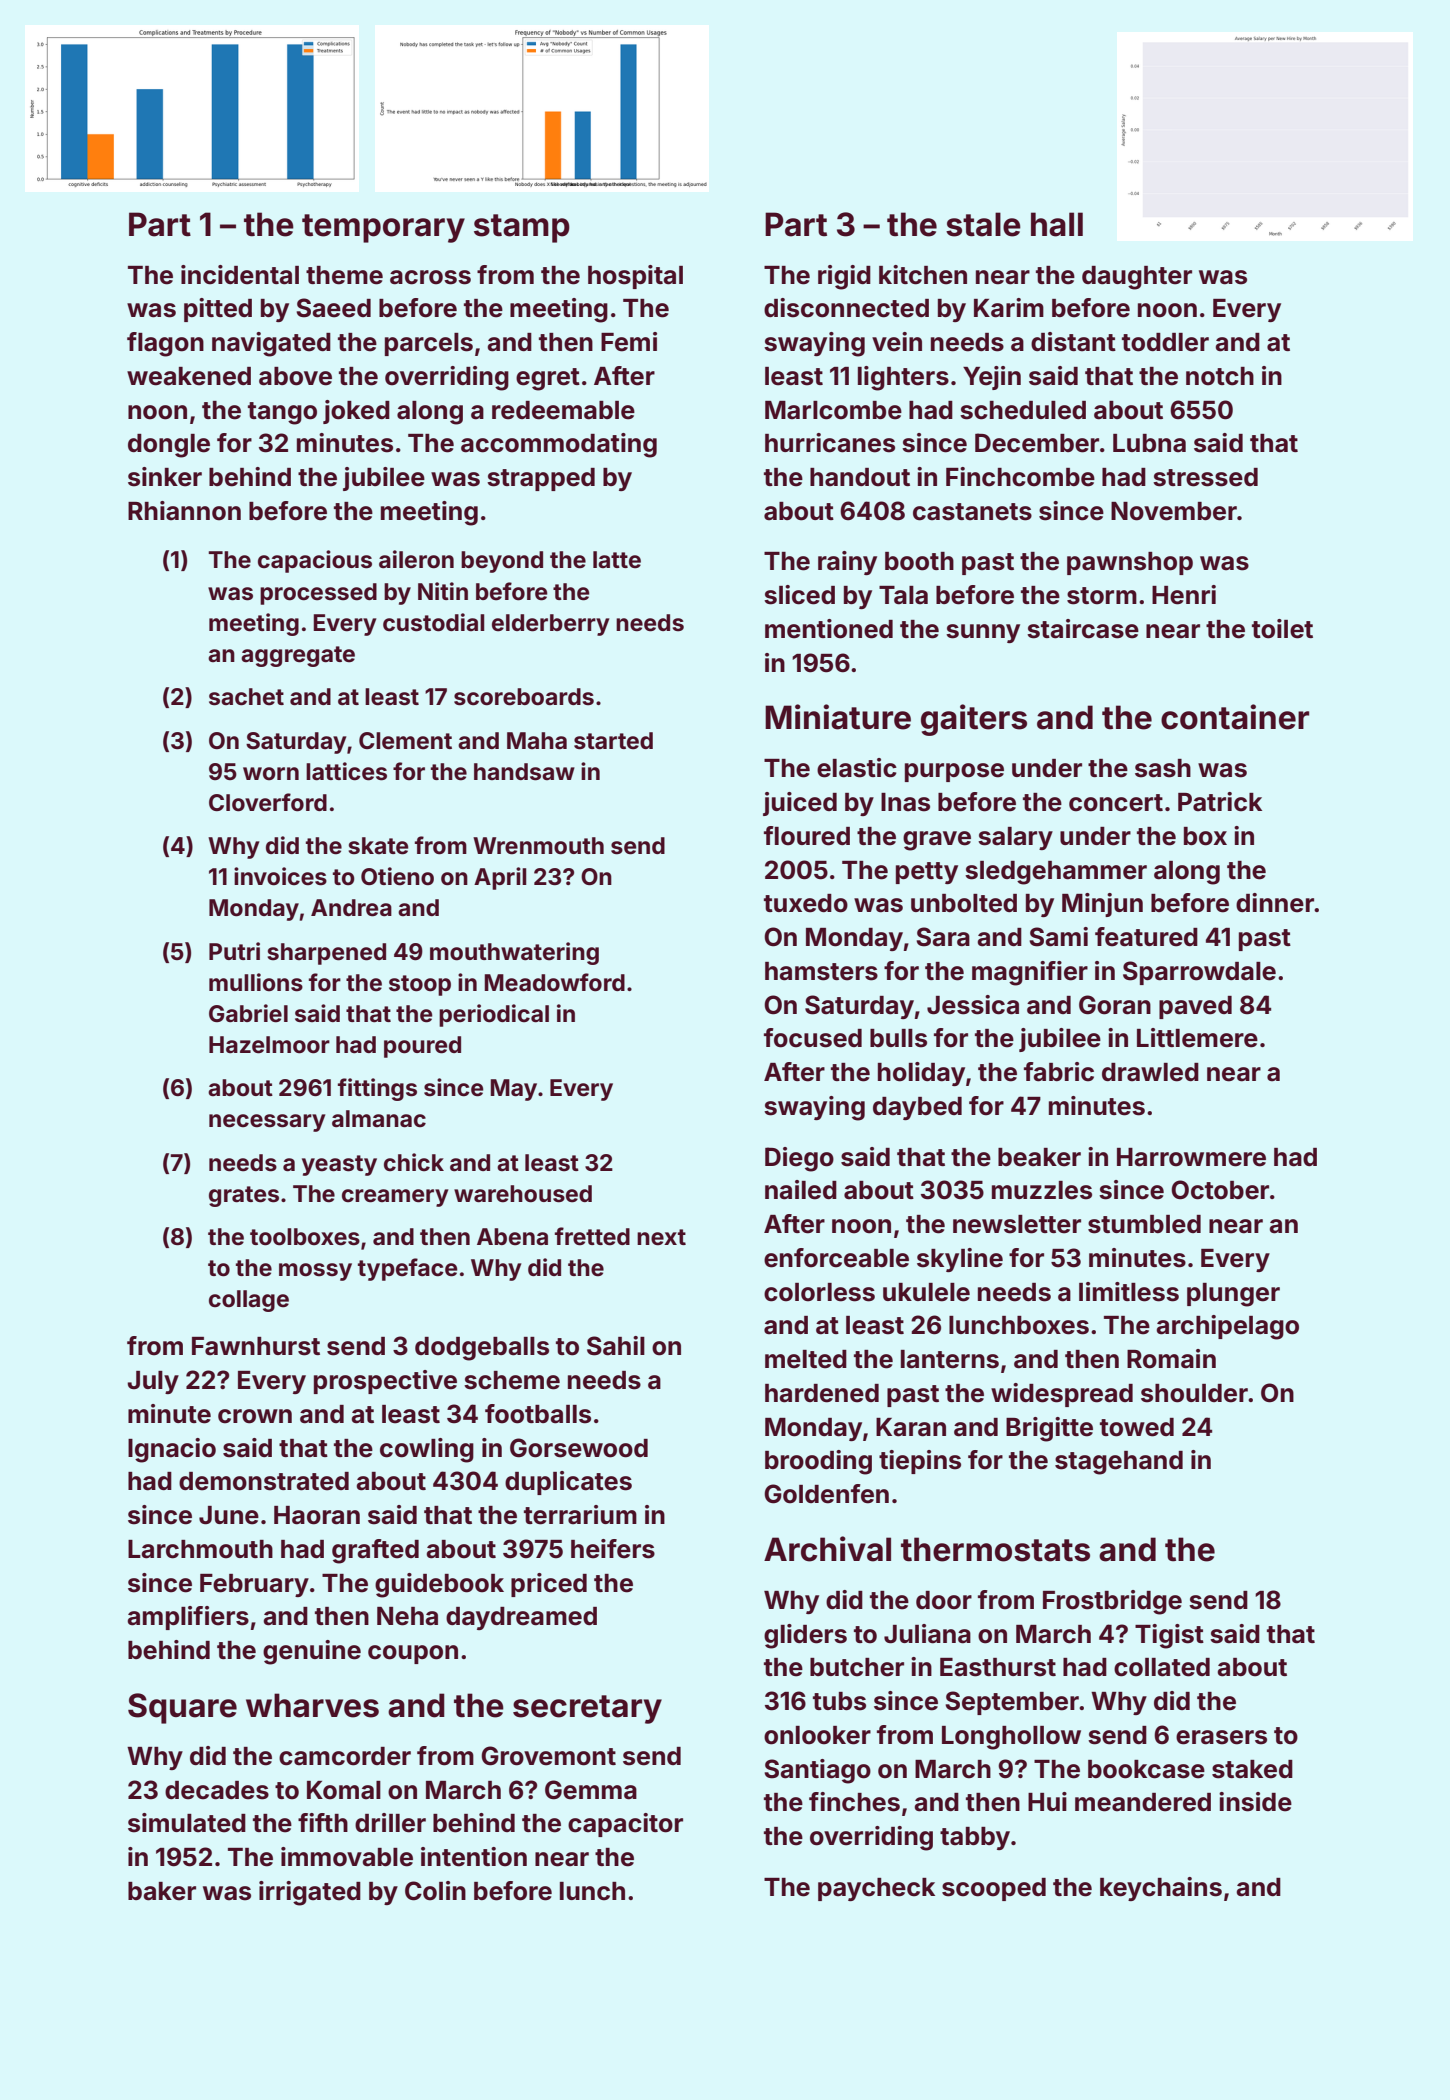 The width and height of the screenshot is (1450, 2100). Describe the element at coordinates (267, 1123) in the screenshot. I see `necessary` at that location.
